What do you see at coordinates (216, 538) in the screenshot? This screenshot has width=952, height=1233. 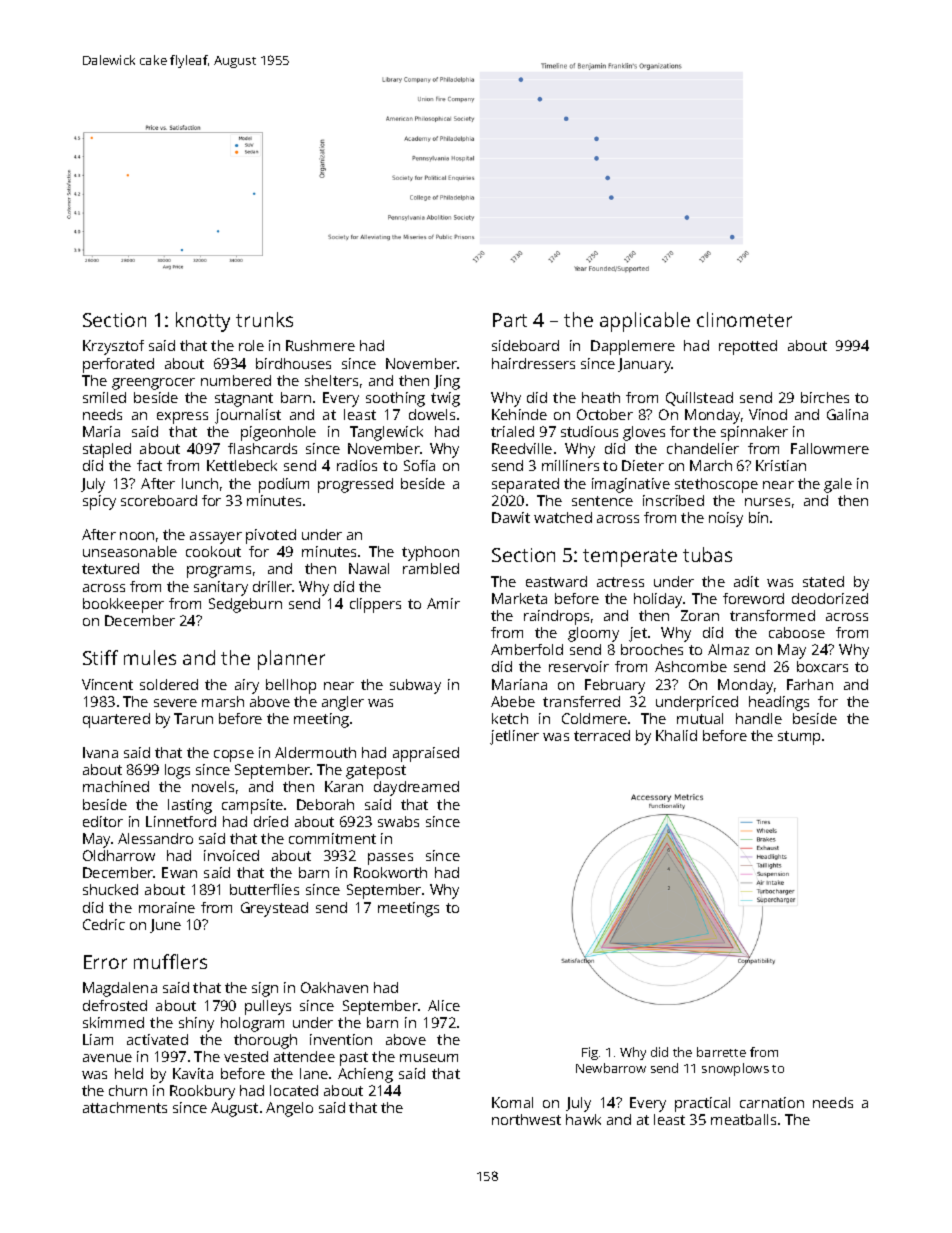 I see `assayer` at bounding box center [216, 538].
